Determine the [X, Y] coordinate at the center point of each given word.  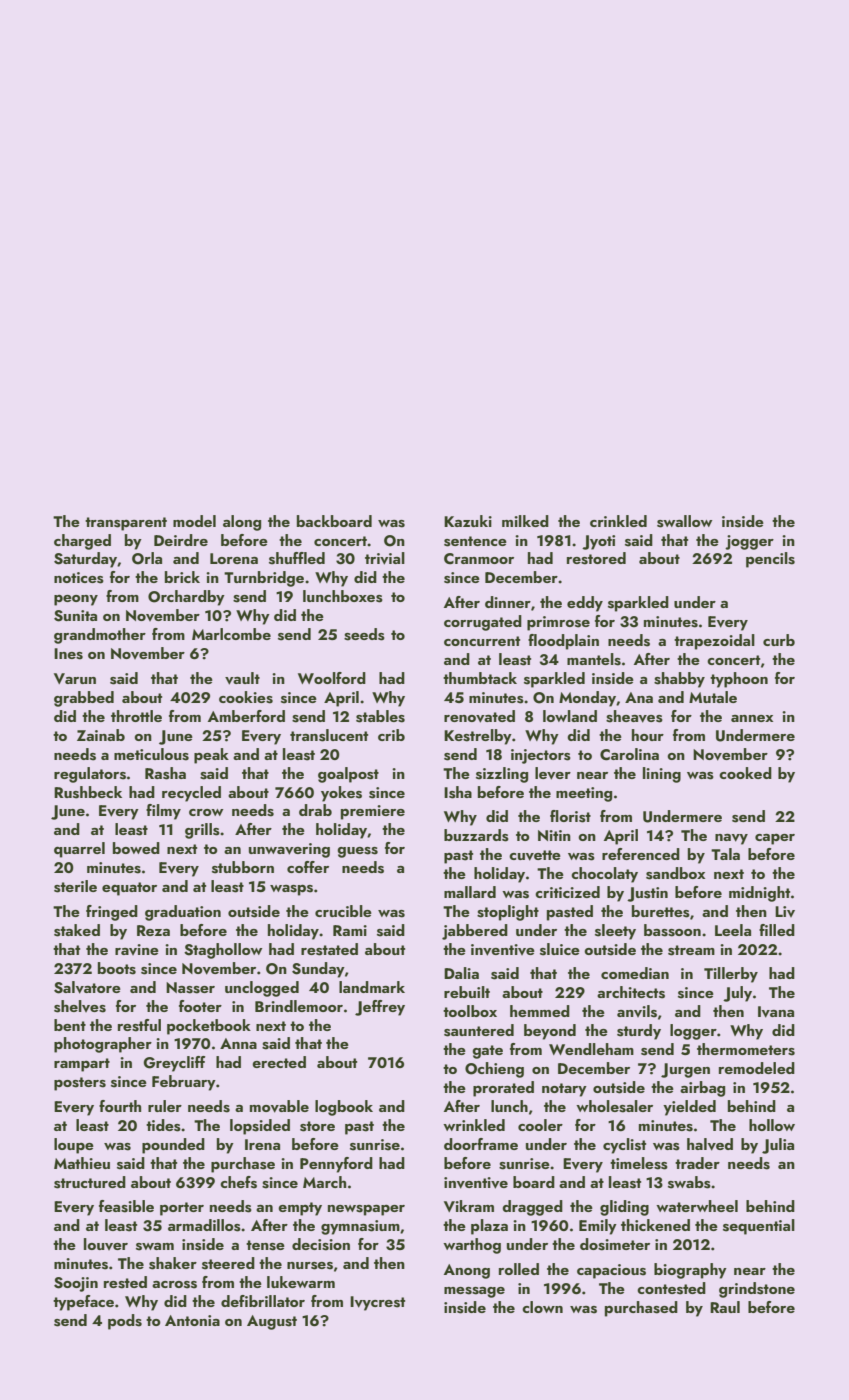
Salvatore [87, 987]
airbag [702, 1089]
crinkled [618, 521]
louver [106, 1244]
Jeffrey [380, 1008]
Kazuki [468, 521]
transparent [126, 524]
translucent [329, 735]
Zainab [101, 735]
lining [662, 775]
